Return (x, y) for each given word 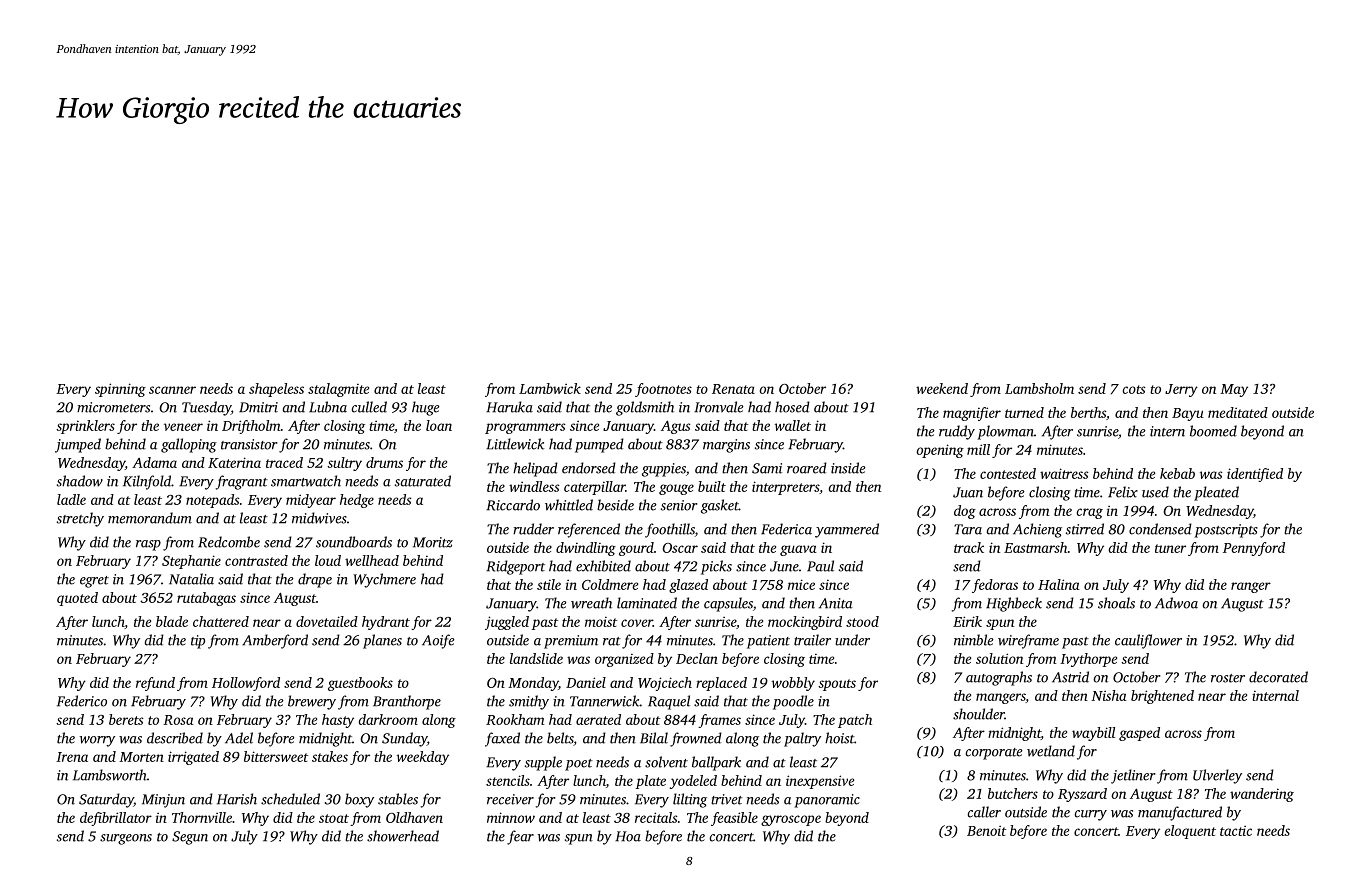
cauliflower (1148, 641)
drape (315, 580)
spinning (120, 390)
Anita (836, 603)
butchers (1013, 793)
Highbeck (1014, 604)
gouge (676, 489)
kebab (1177, 473)
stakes (330, 756)
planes (382, 641)
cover (637, 623)
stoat (334, 818)
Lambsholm (1039, 388)
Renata (733, 389)
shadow (80, 481)
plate (651, 782)
